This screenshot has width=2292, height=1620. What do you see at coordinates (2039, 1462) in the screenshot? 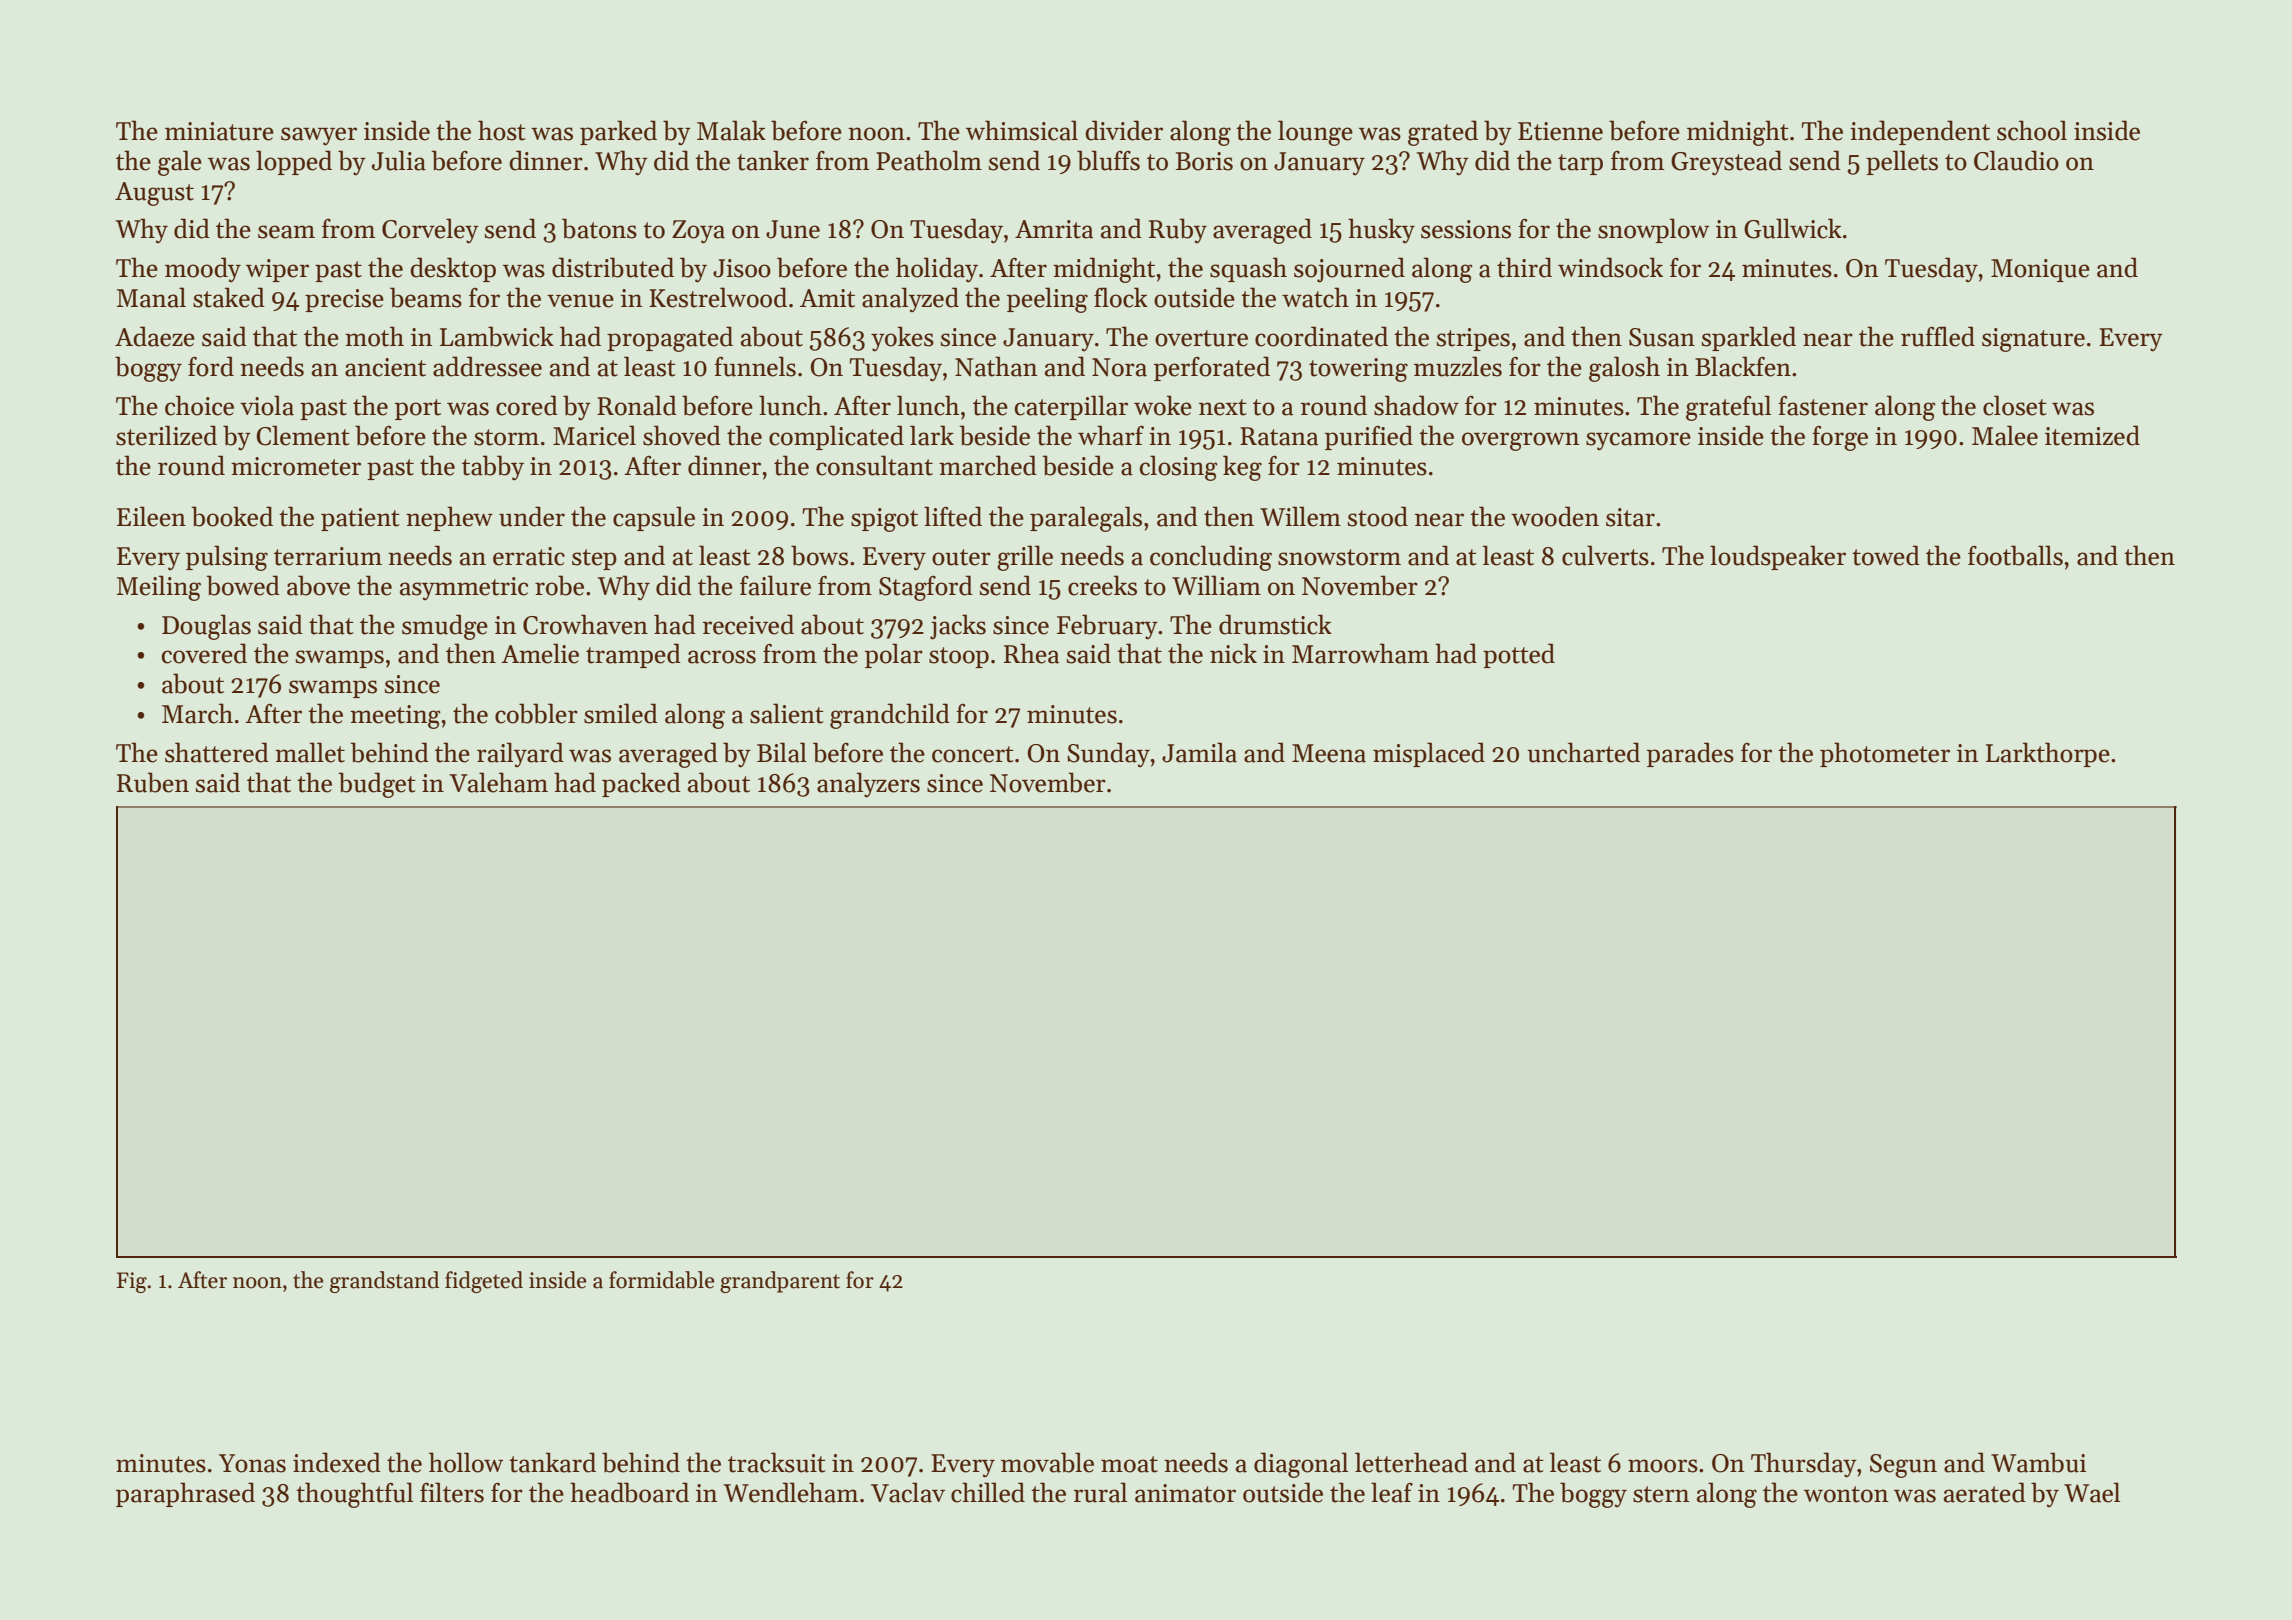
I see `Wambui` at bounding box center [2039, 1462].
